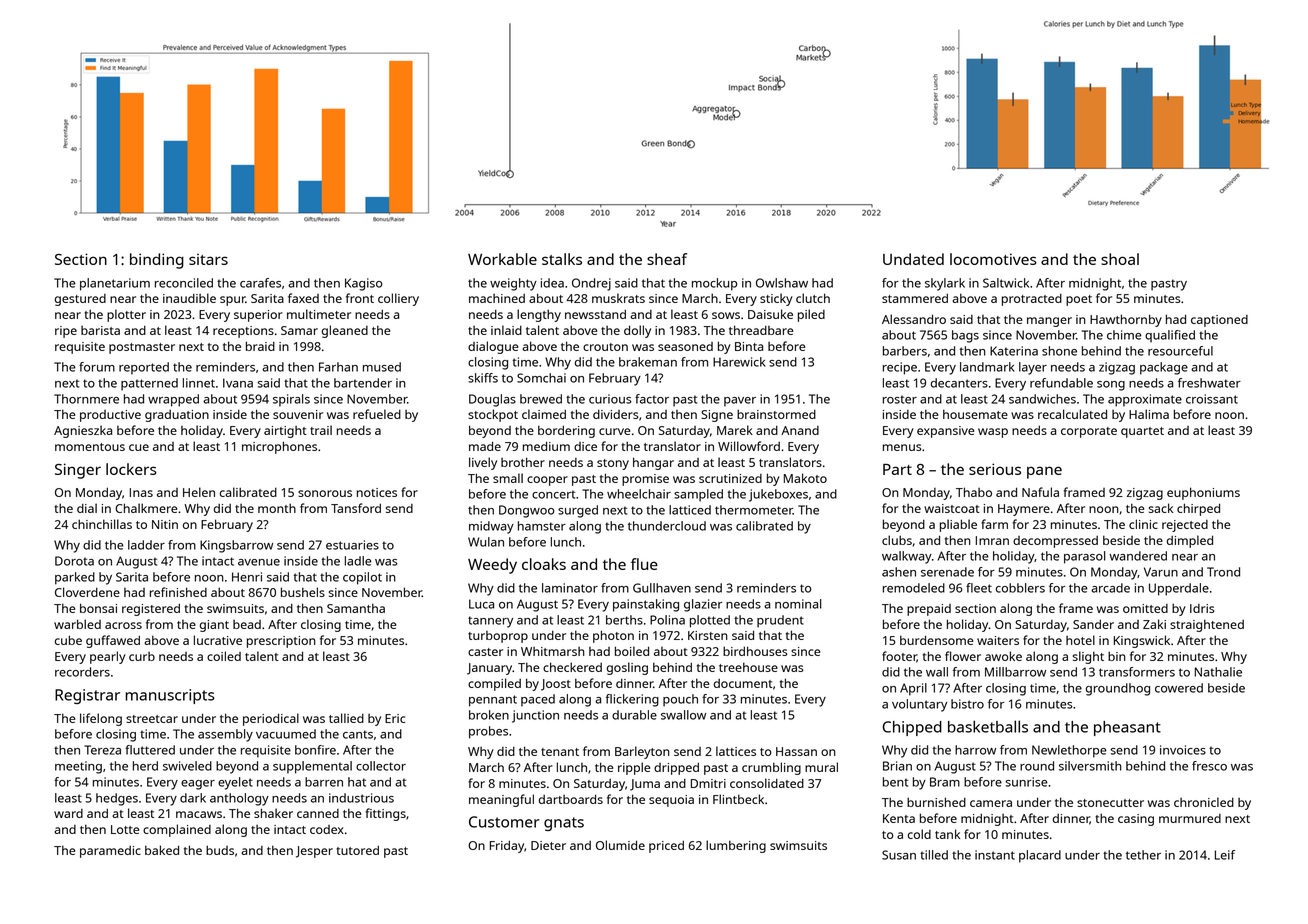  What do you see at coordinates (1218, 672) in the document?
I see `Nathalie` at bounding box center [1218, 672].
